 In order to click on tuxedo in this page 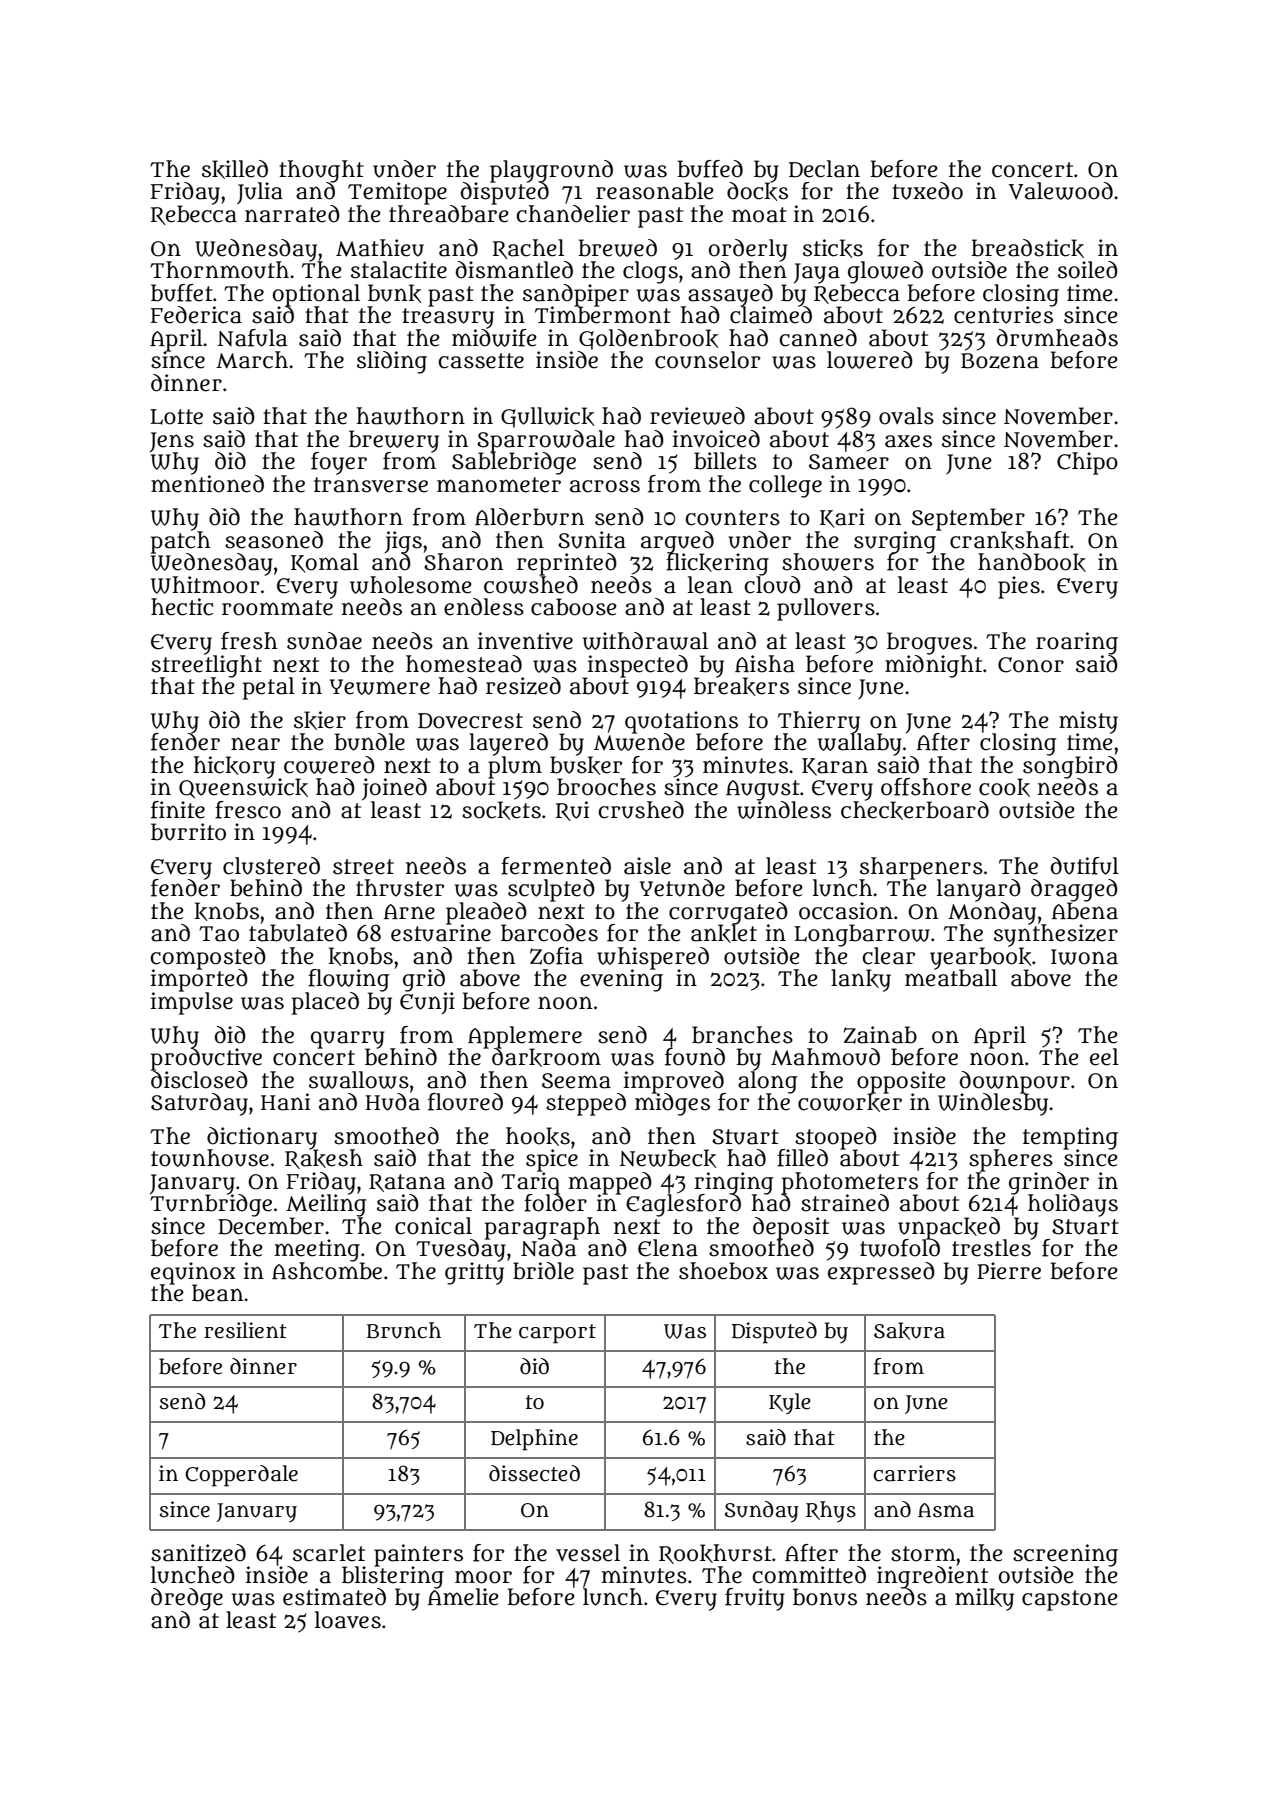, I will do `click(927, 191)`.
